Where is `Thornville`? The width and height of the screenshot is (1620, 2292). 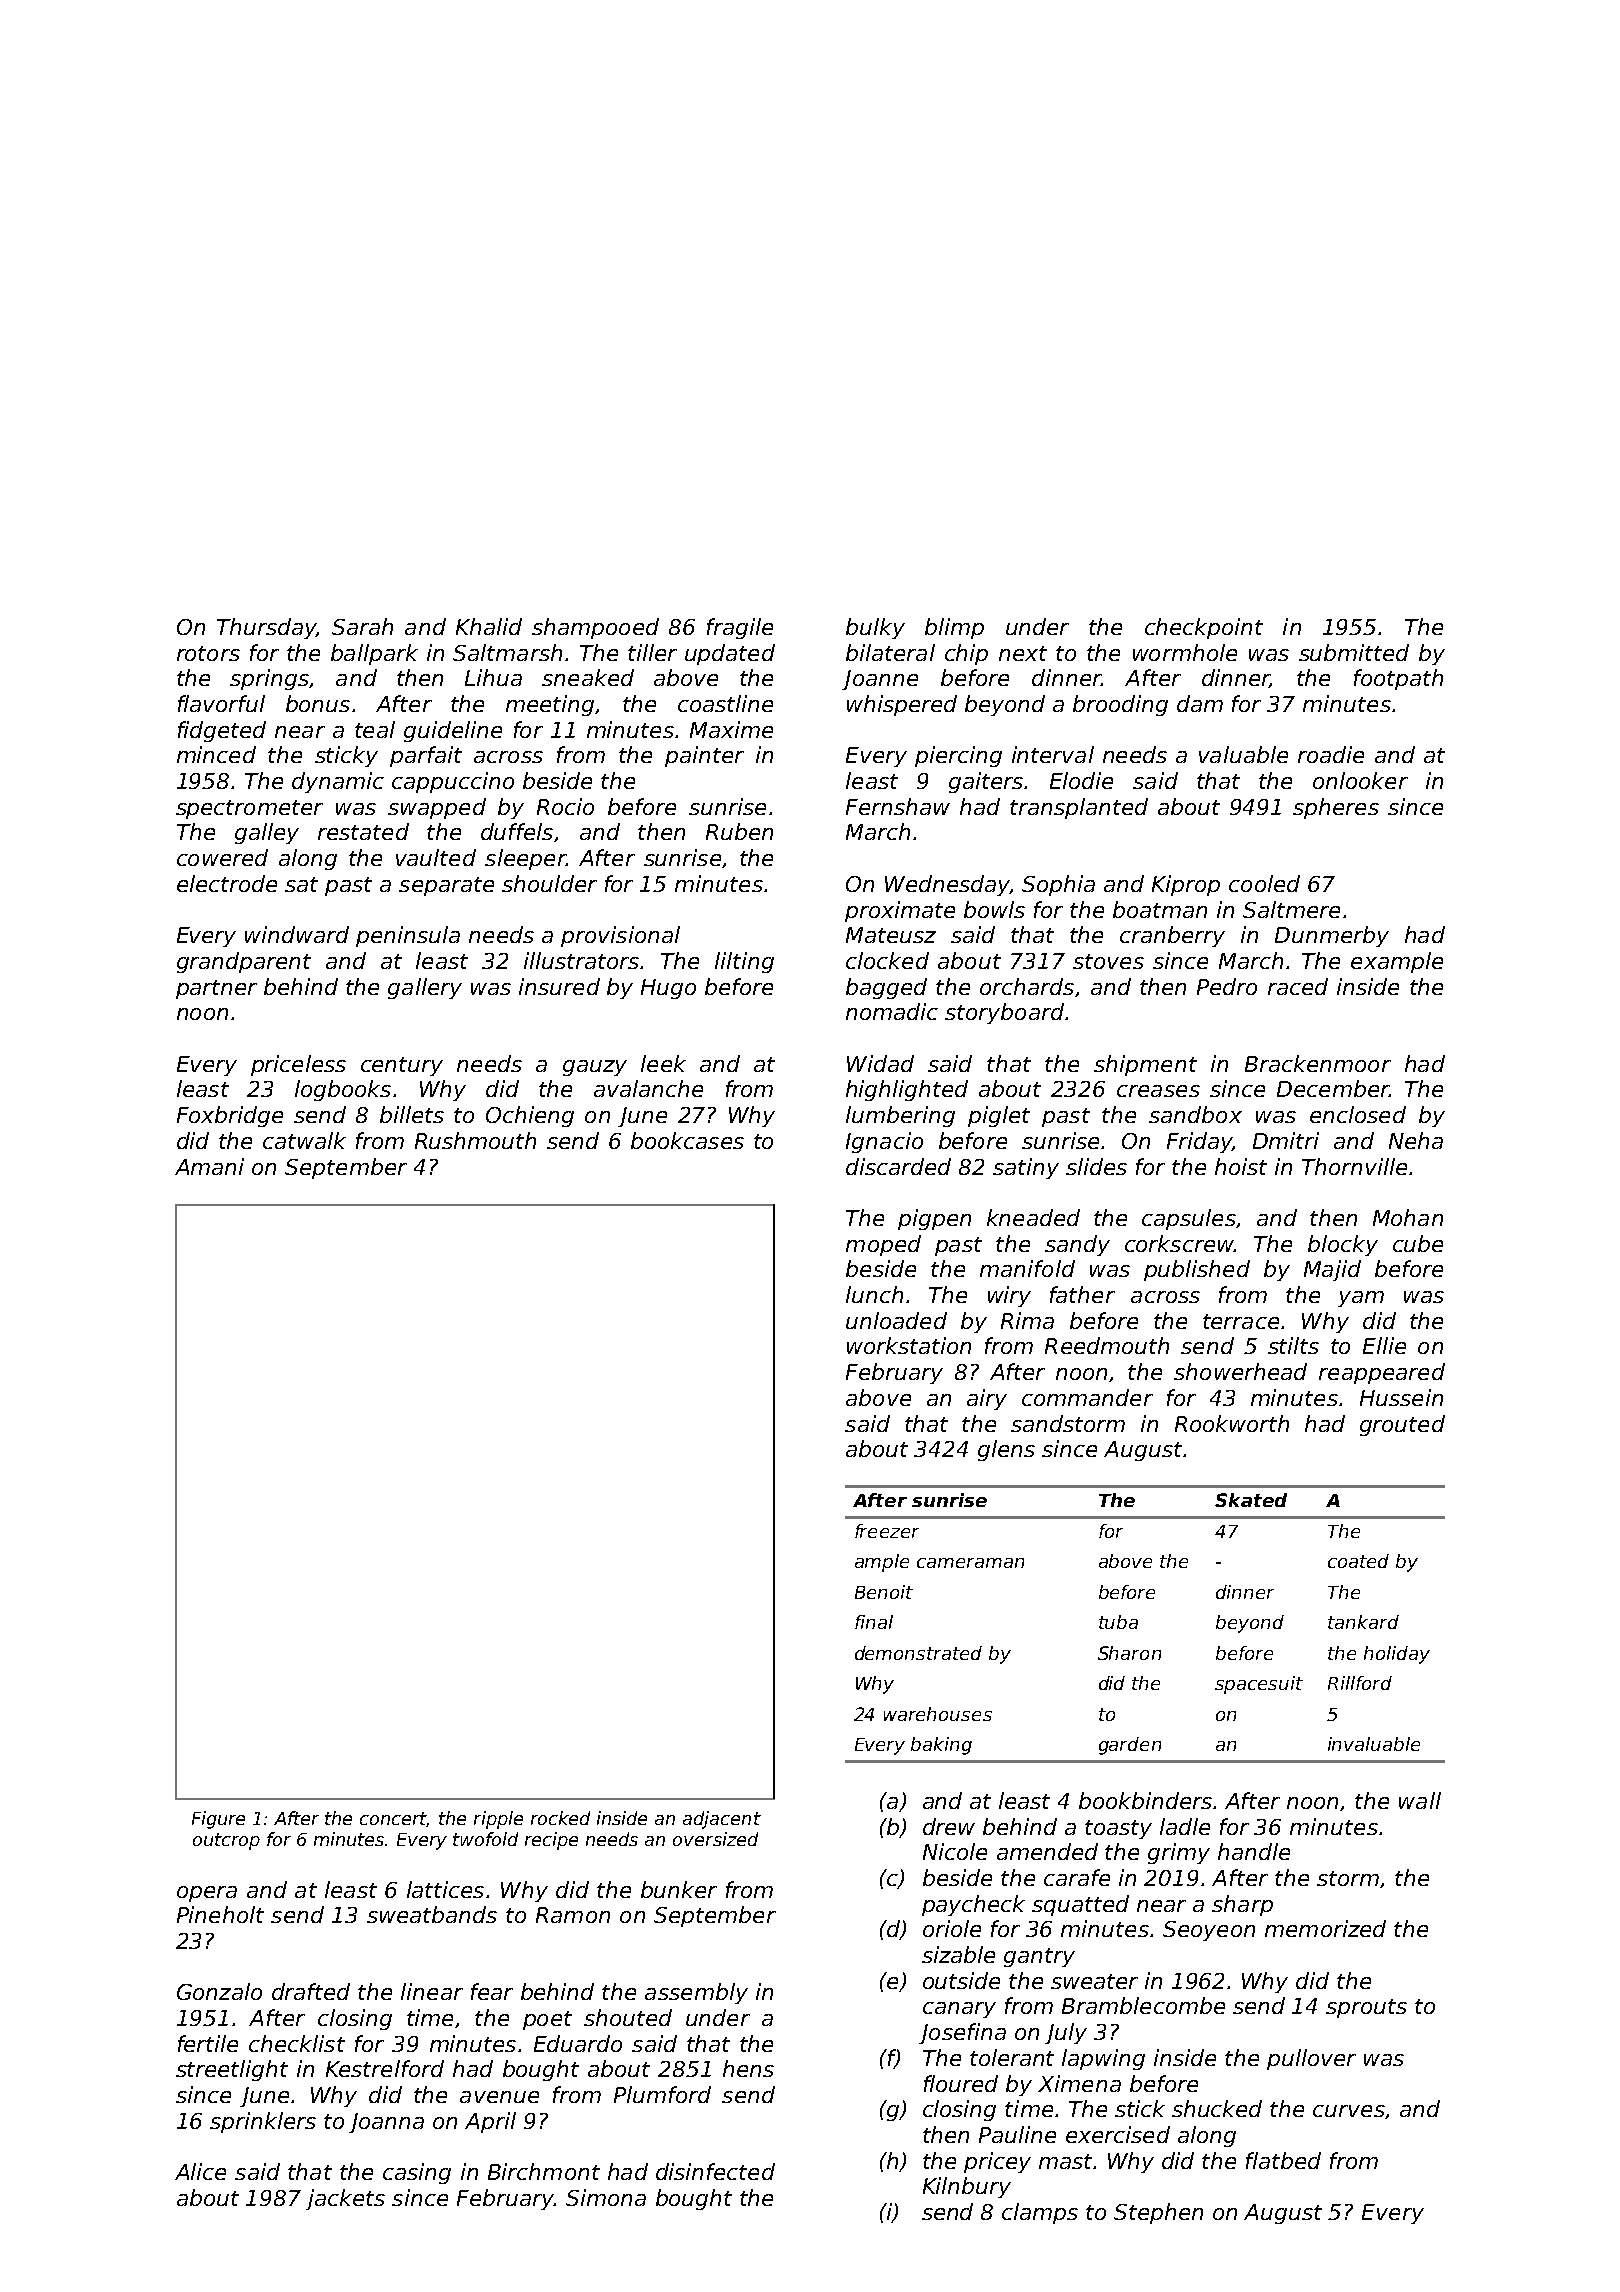 Thornville is located at coordinates (1354, 1166).
